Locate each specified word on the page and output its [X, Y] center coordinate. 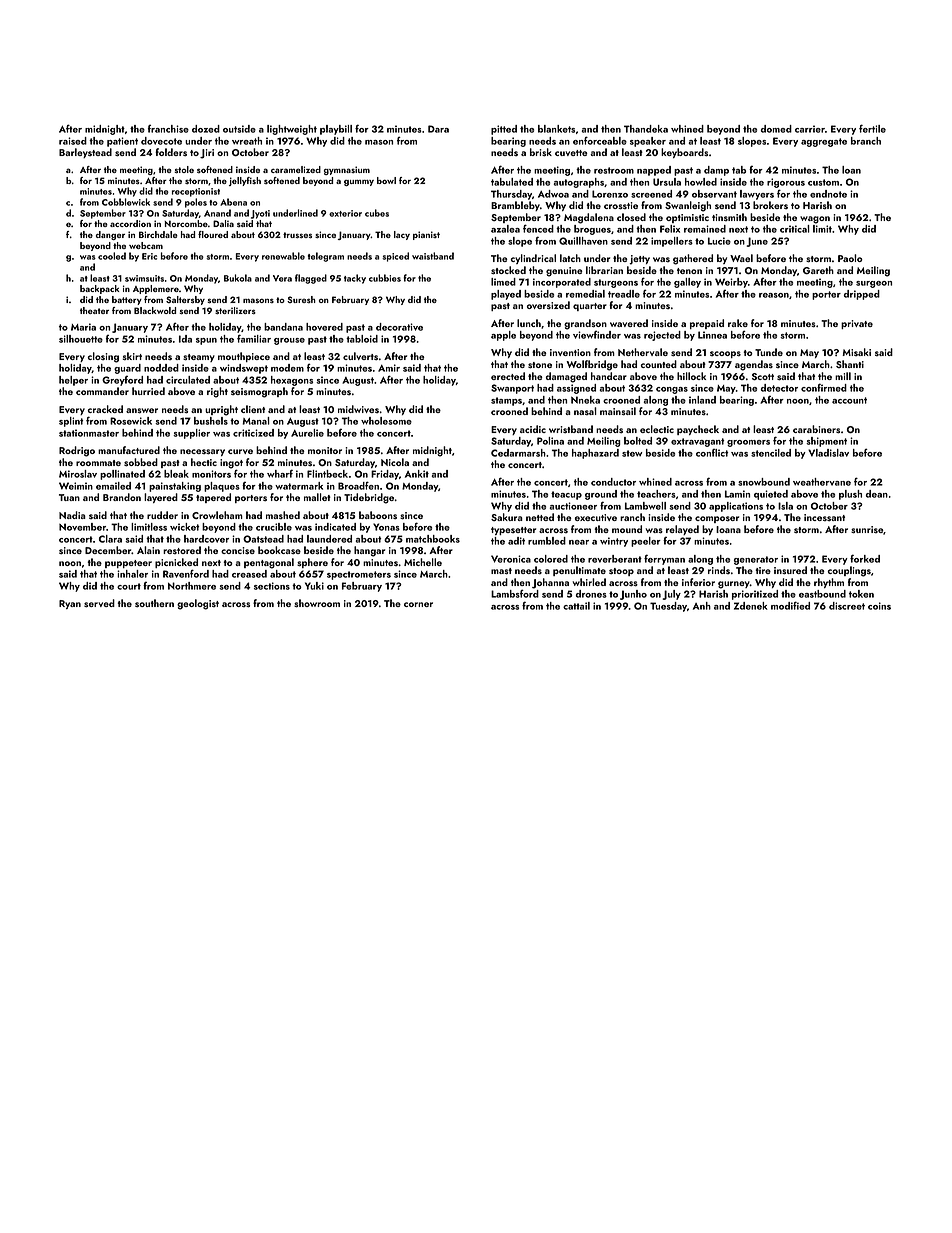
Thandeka [646, 129]
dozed [206, 129]
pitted [504, 130]
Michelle [423, 562]
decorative [399, 327]
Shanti [850, 364]
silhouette [81, 339]
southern [154, 603]
